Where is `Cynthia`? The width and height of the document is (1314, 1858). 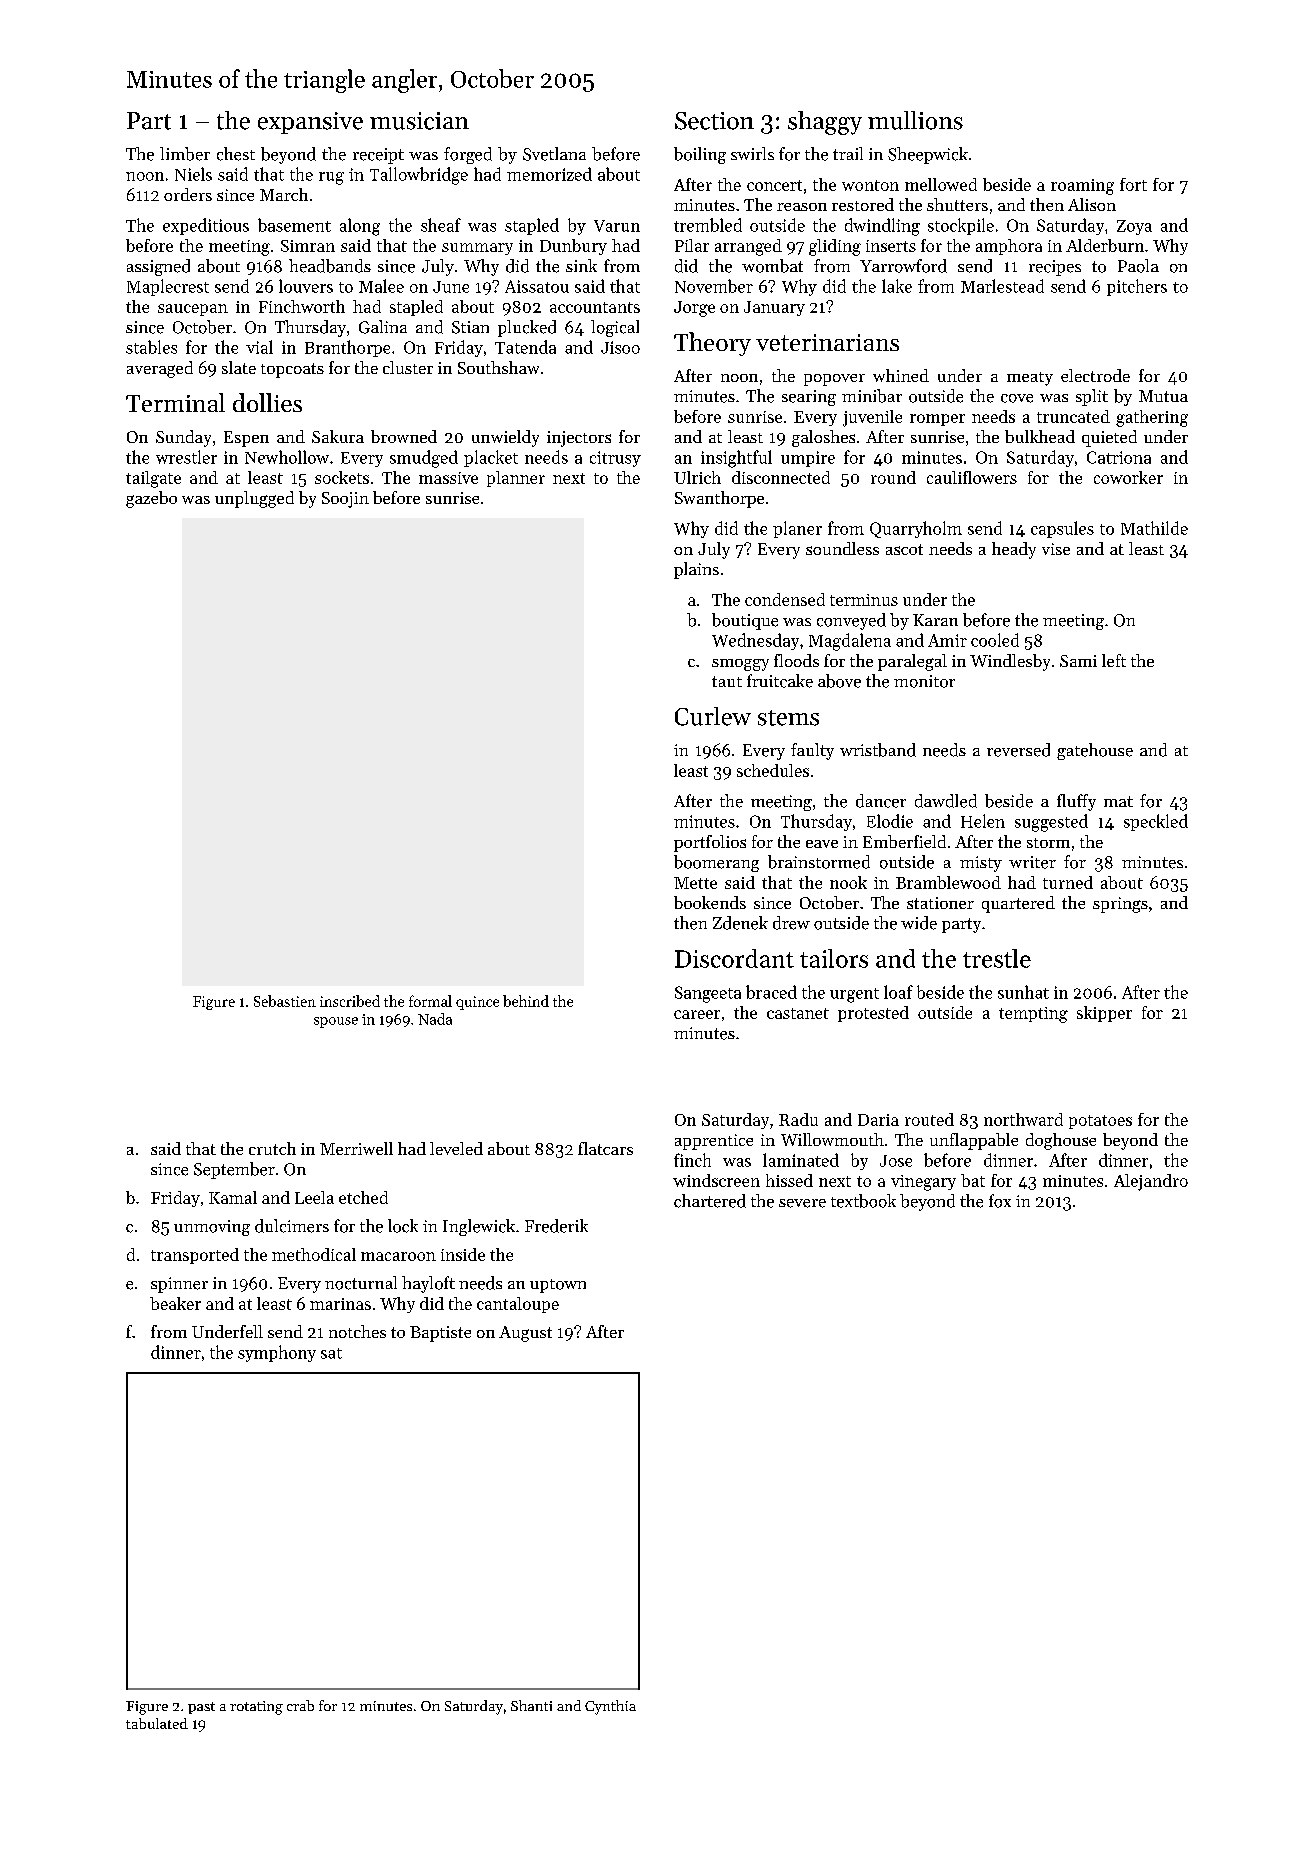
Cynthia is located at coordinates (610, 1707).
